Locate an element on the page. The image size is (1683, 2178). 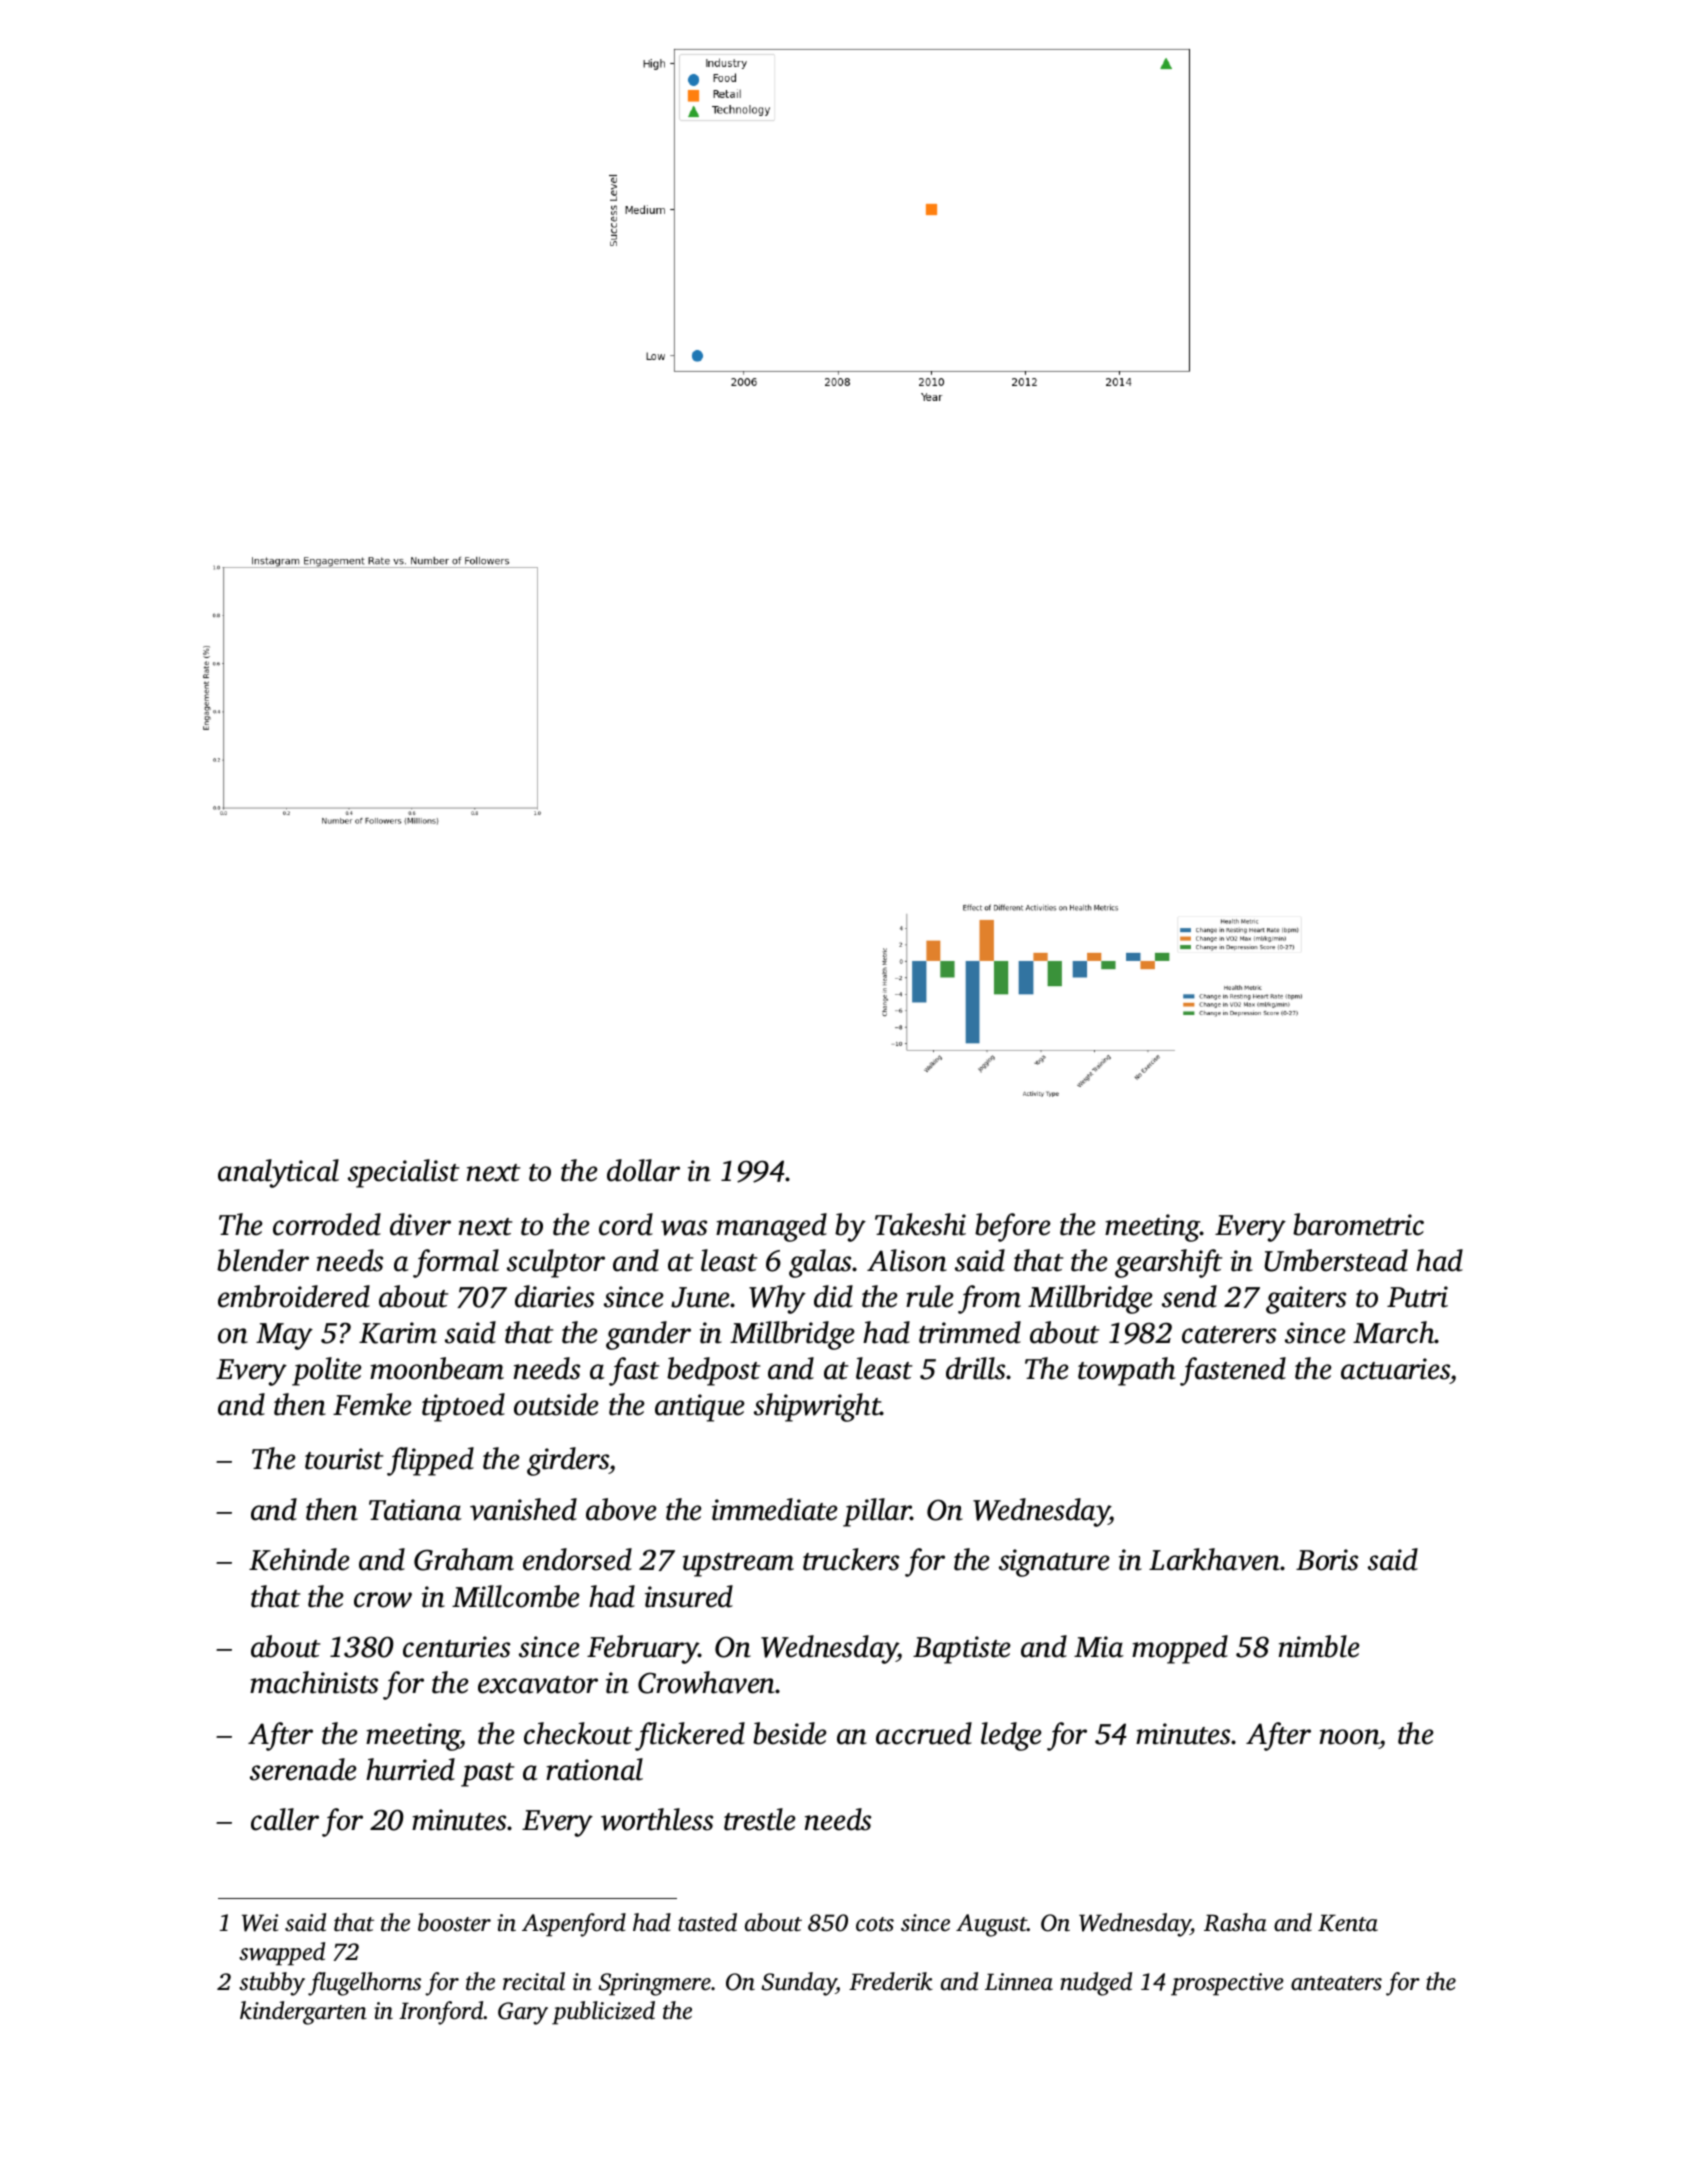
Ironford is located at coordinates (441, 2013).
